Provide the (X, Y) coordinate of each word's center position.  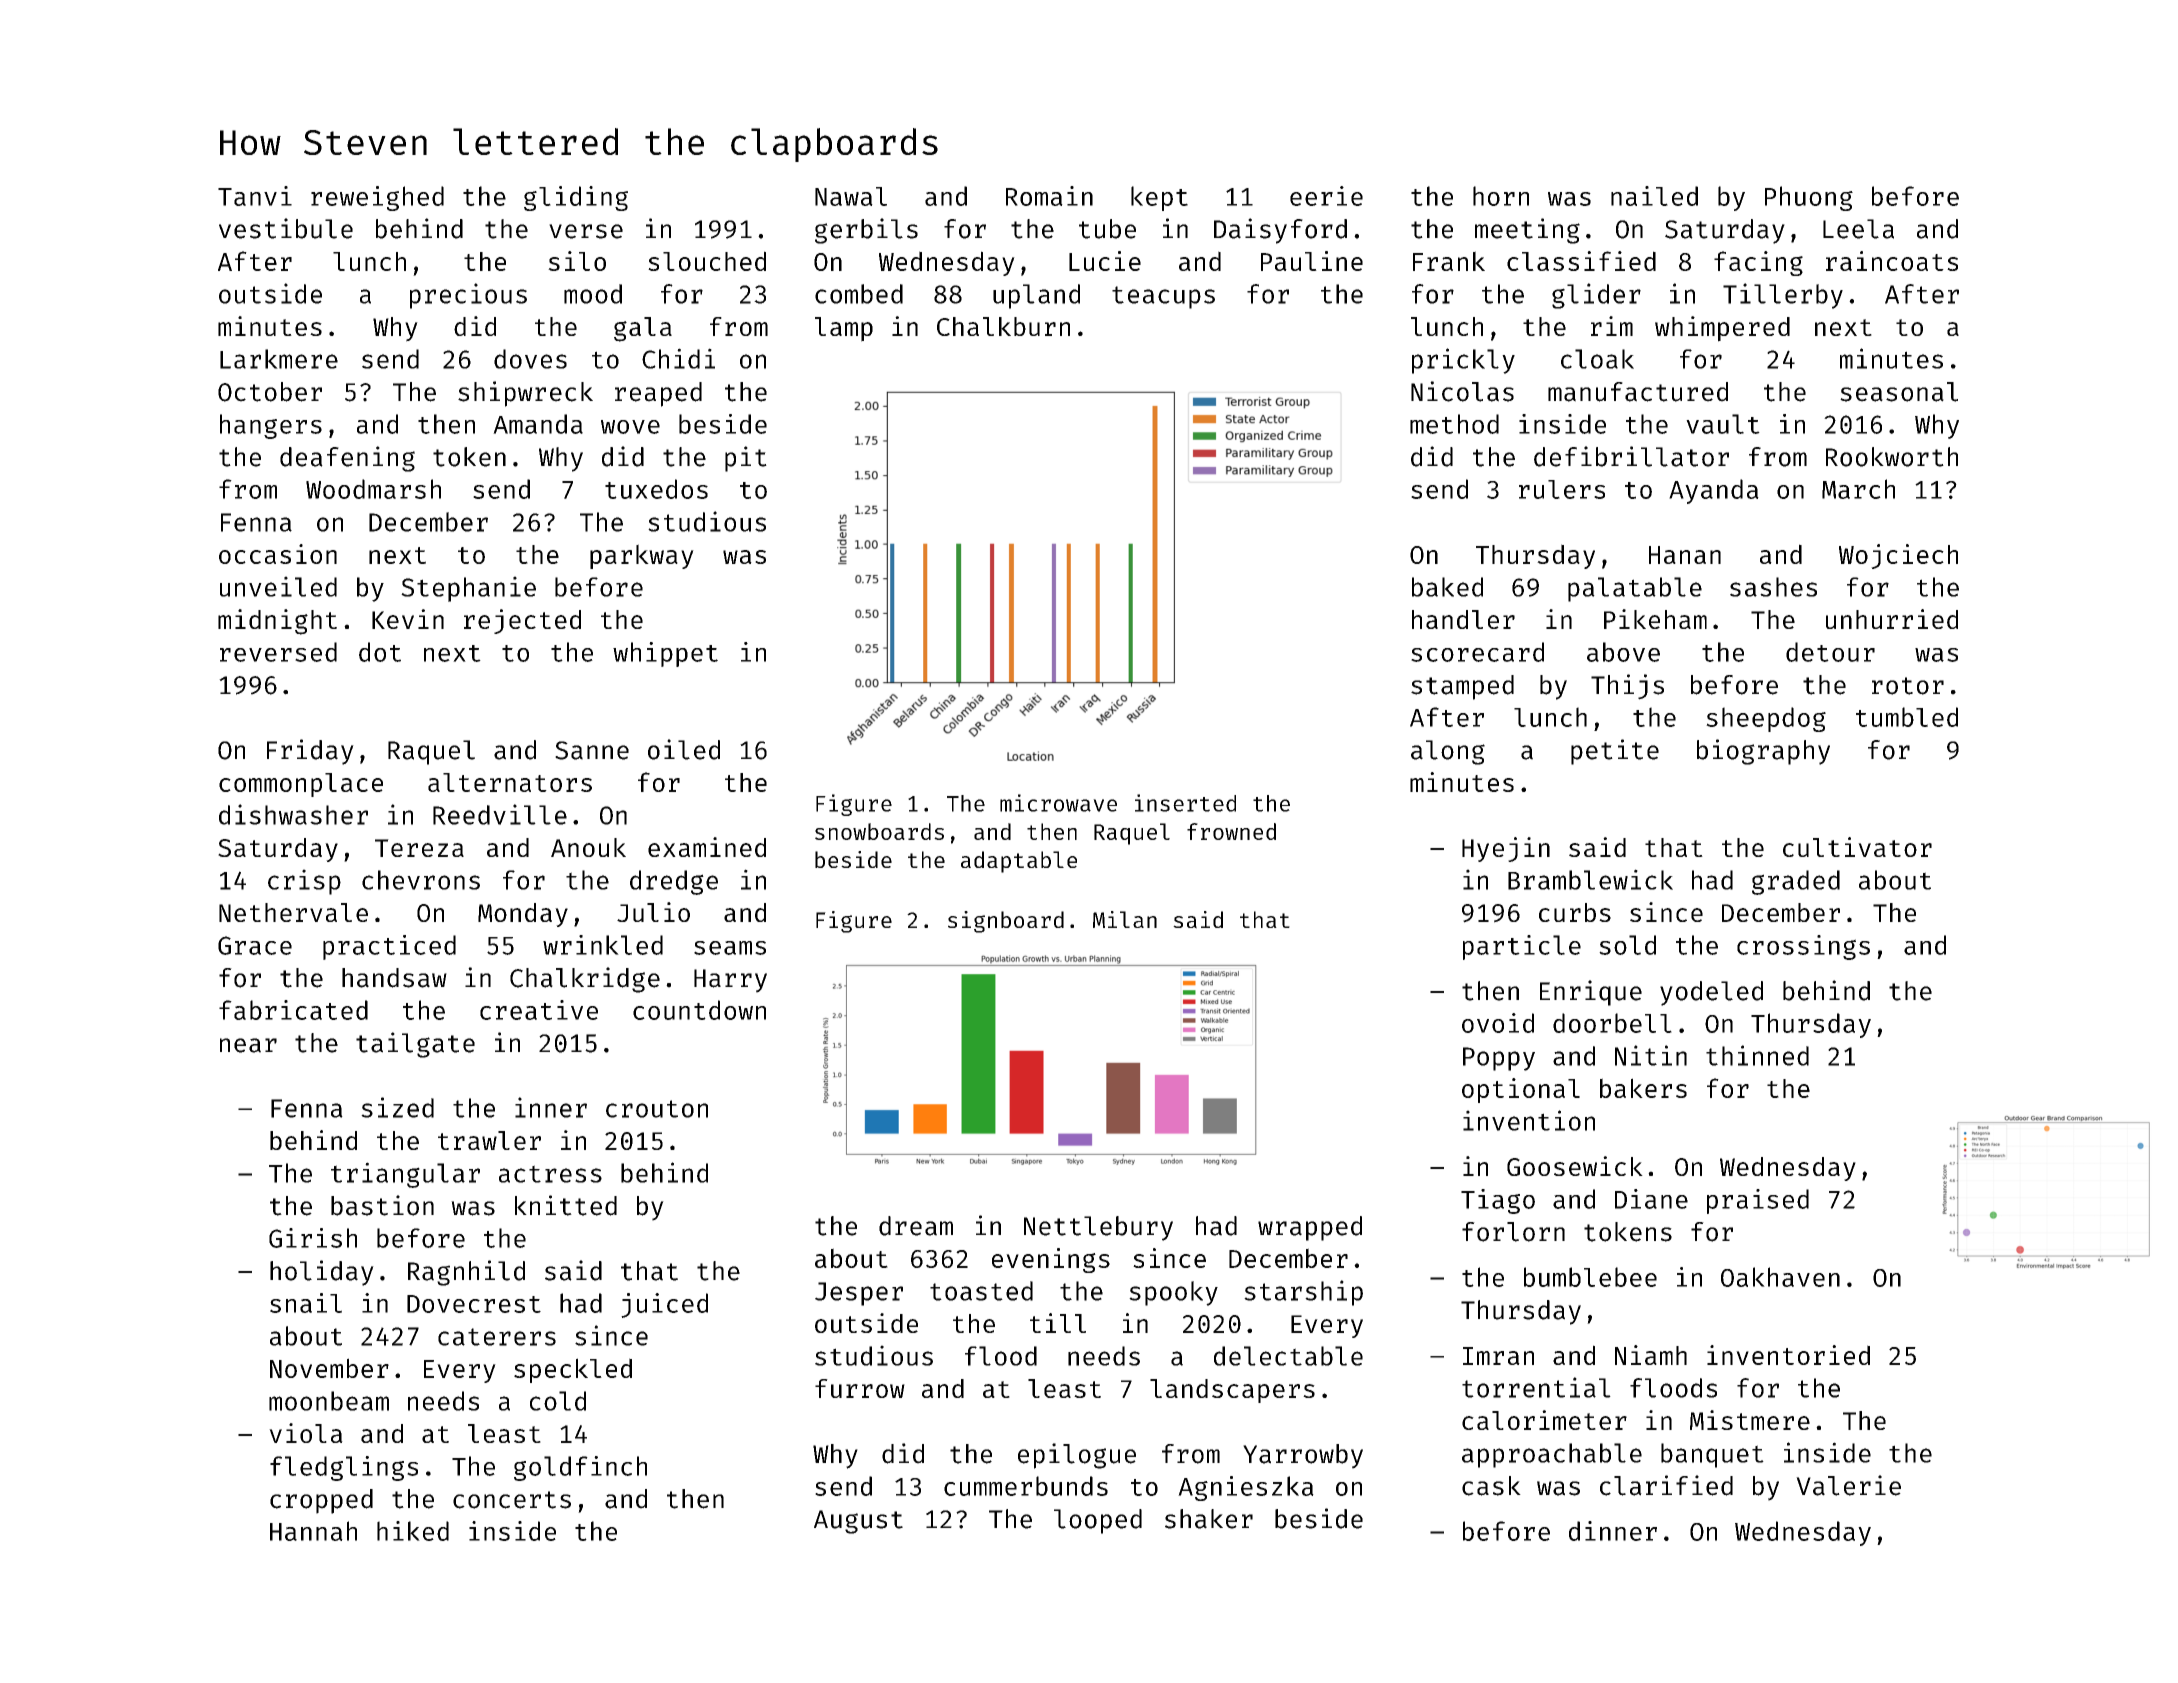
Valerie (1848, 1485)
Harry (730, 981)
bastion (382, 1205)
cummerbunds (1026, 1486)
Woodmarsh (373, 489)
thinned (1757, 1055)
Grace (255, 945)
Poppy (1499, 1059)
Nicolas (1462, 391)
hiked (413, 1531)
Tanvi (255, 196)
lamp (844, 329)
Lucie (1105, 261)
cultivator (1857, 847)
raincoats (1892, 261)
